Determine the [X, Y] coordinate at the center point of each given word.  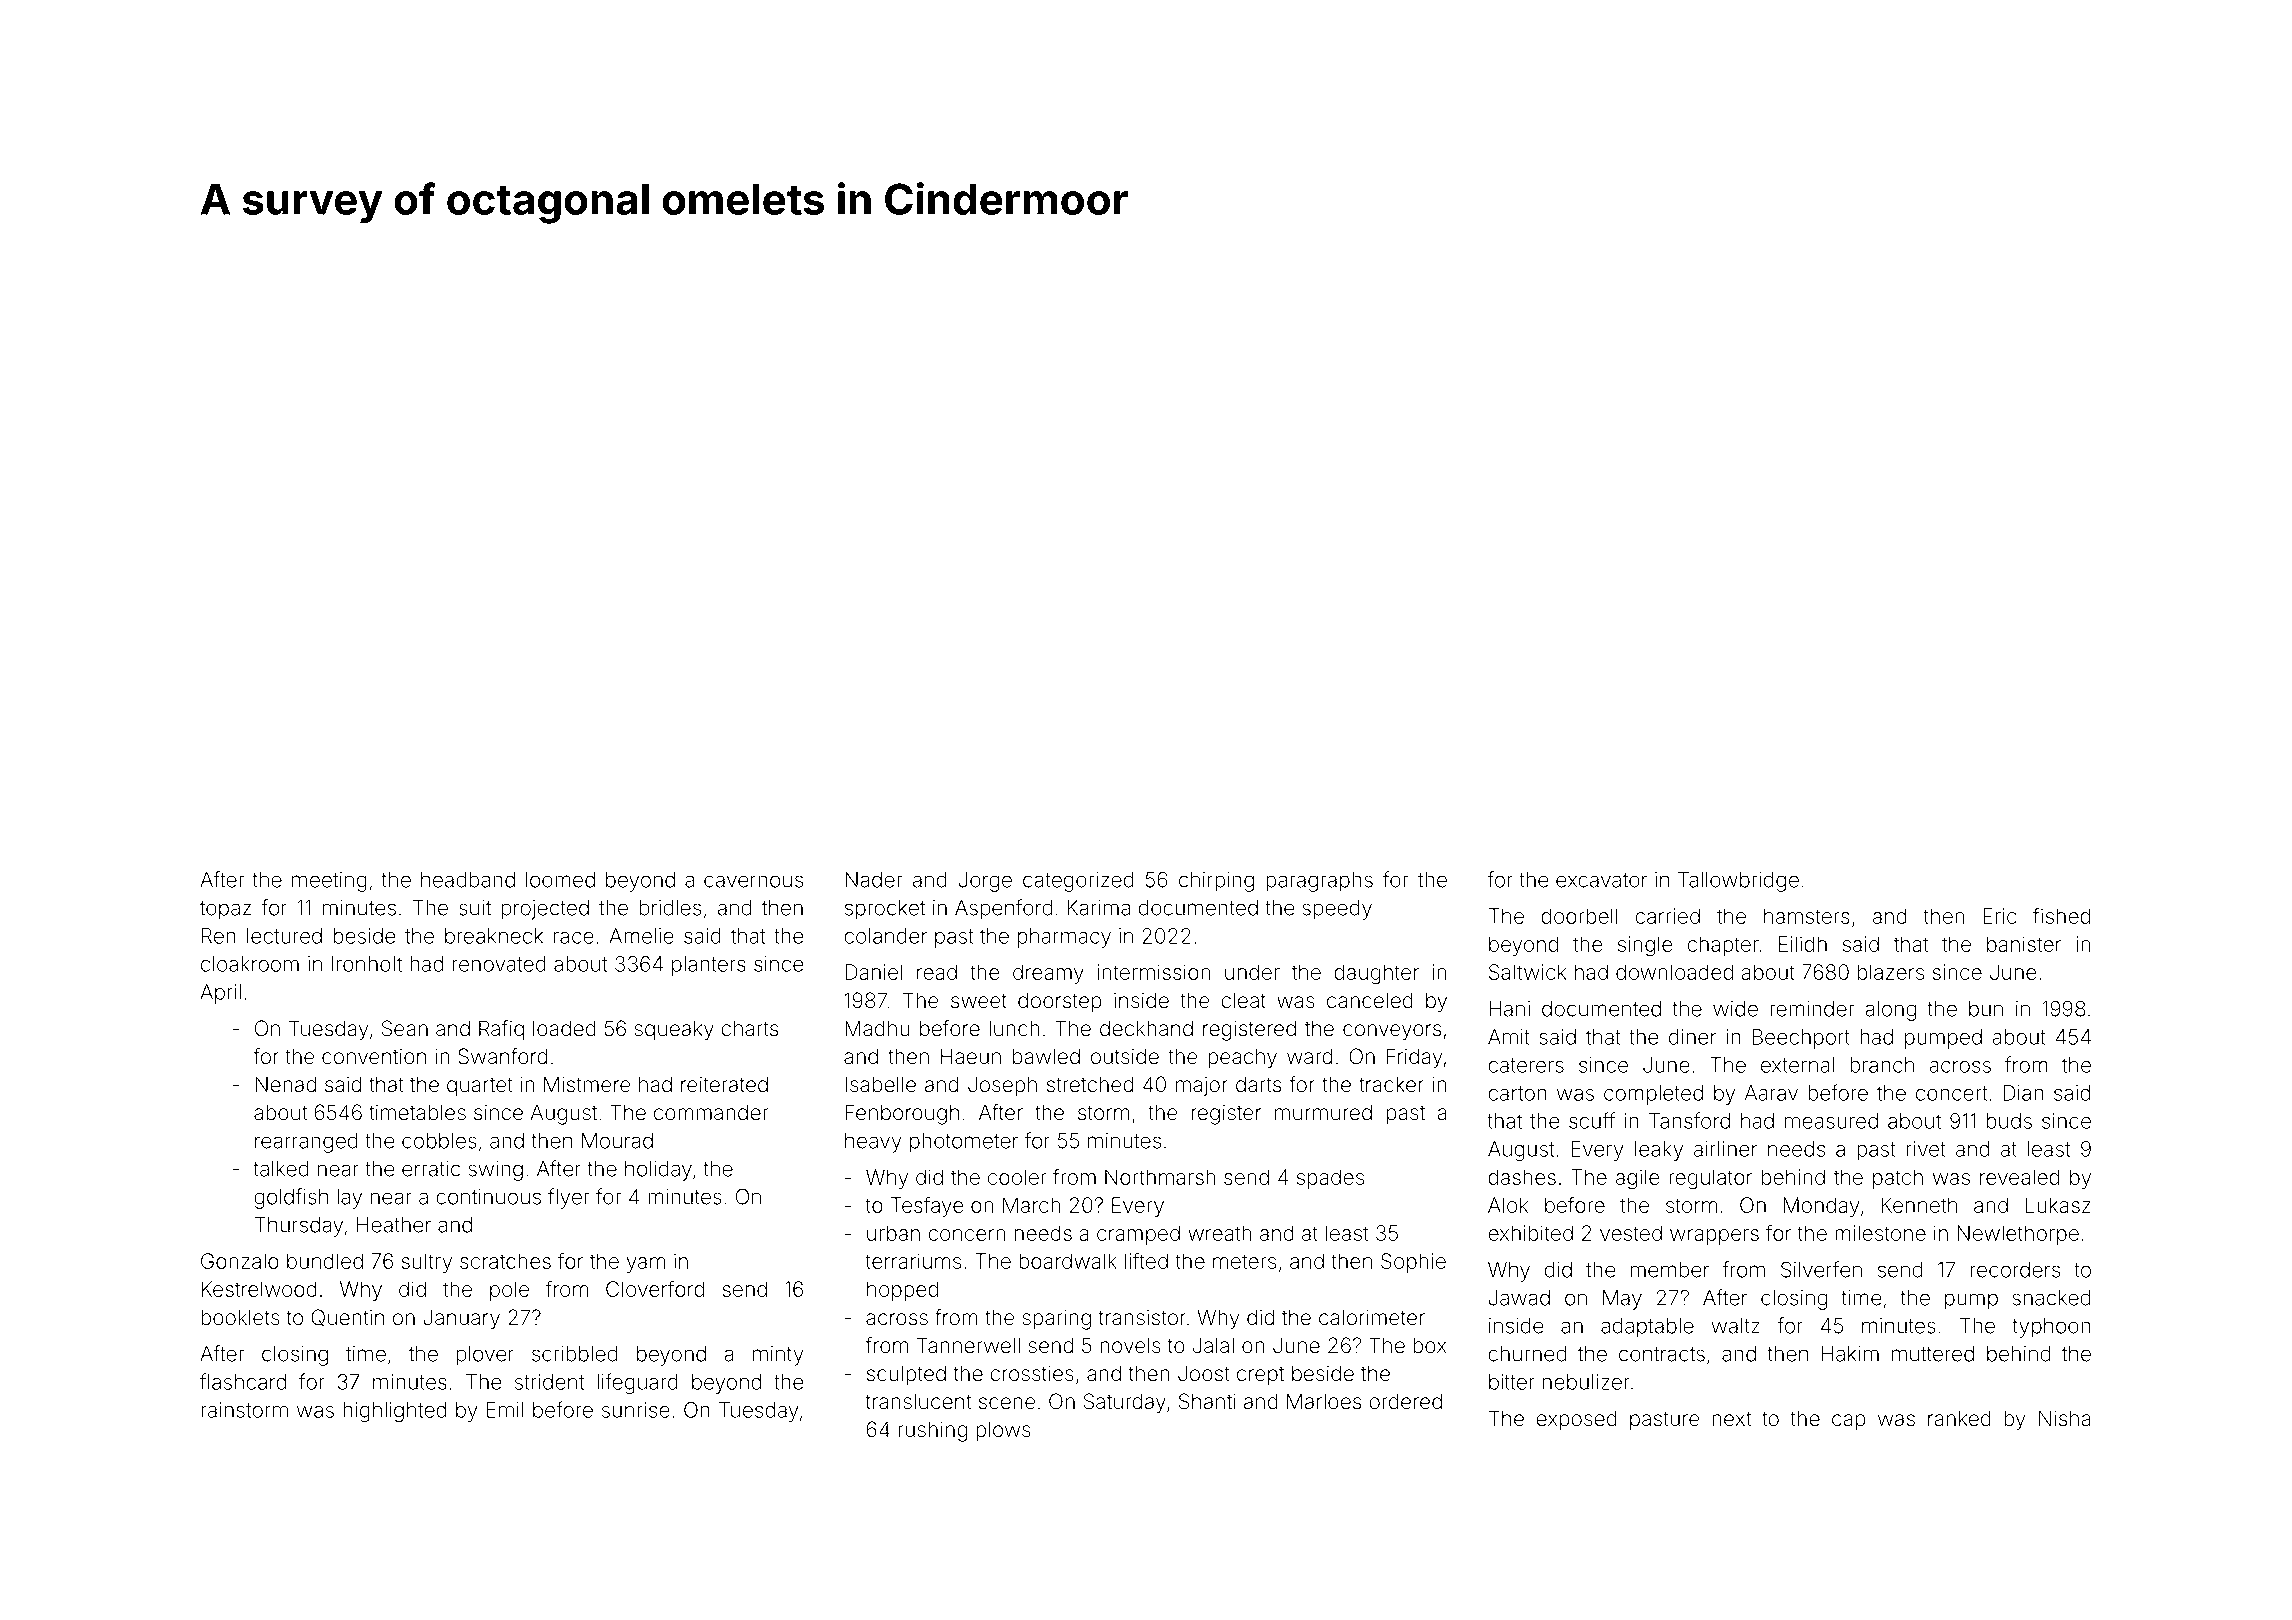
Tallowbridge [1738, 882]
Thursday [299, 1227]
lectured [284, 936]
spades [1330, 1179]
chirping [1216, 882]
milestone [1880, 1233]
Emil [505, 1410]
